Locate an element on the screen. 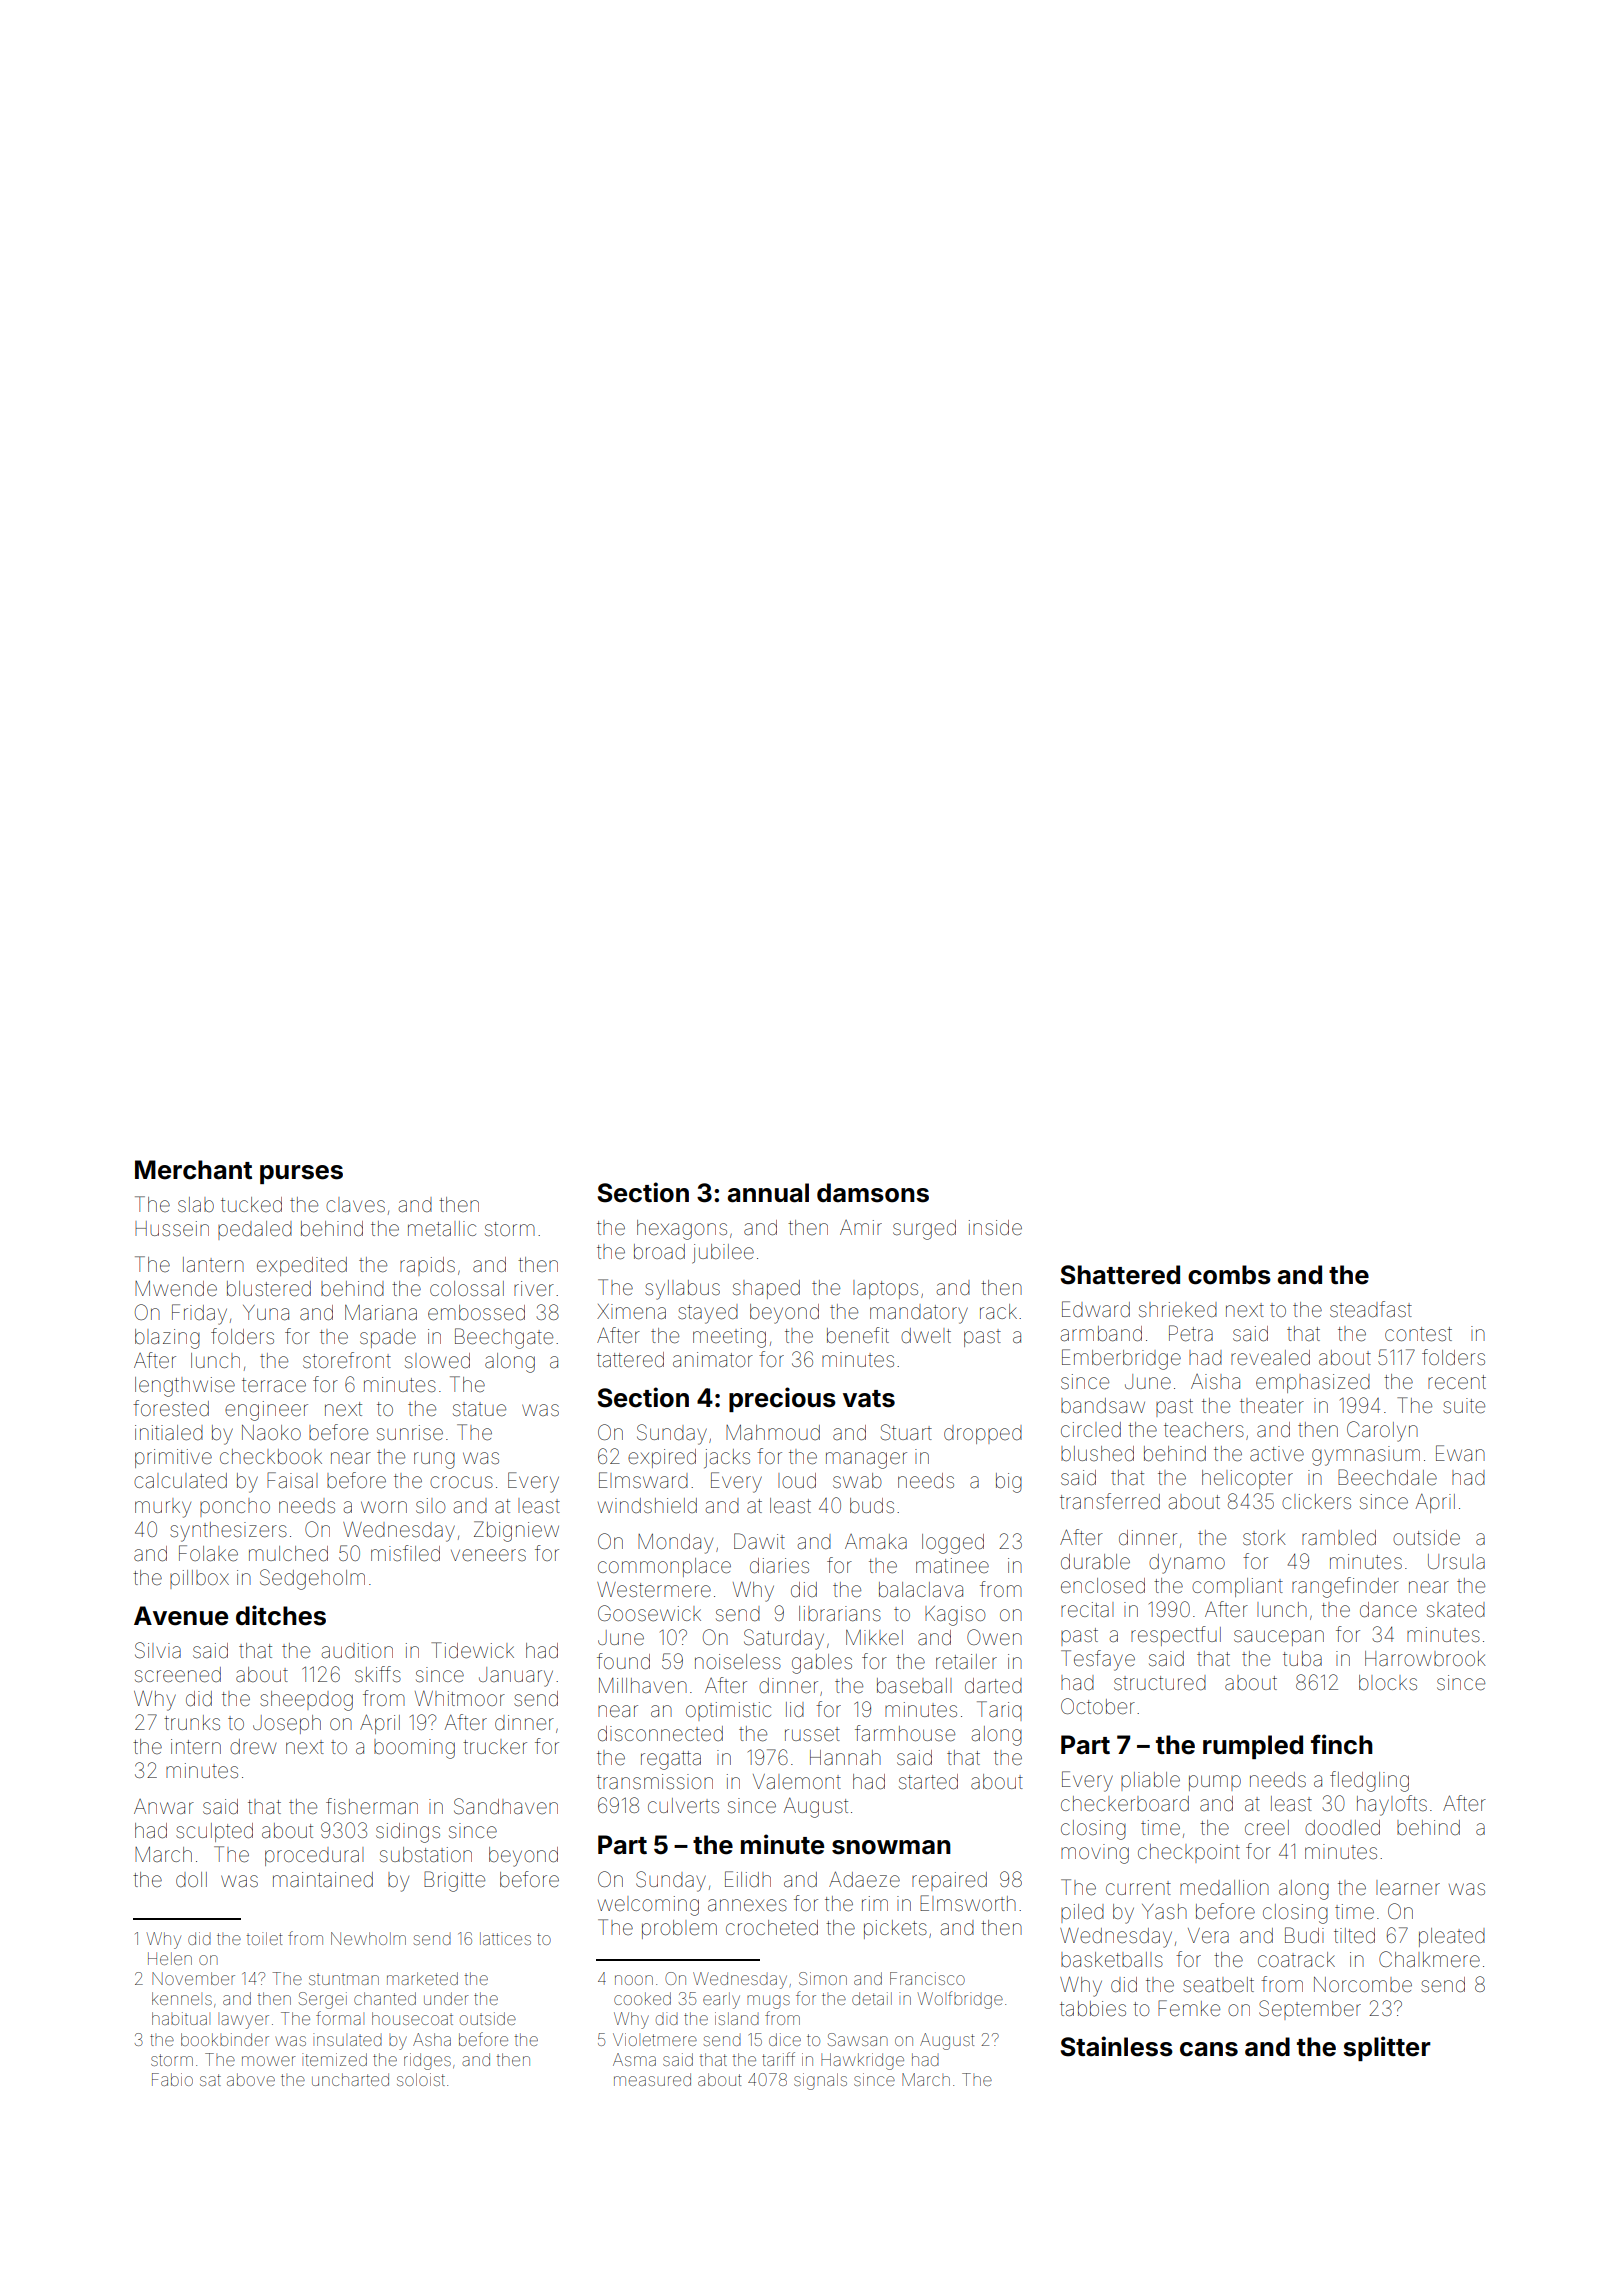  screened is located at coordinates (178, 1675).
